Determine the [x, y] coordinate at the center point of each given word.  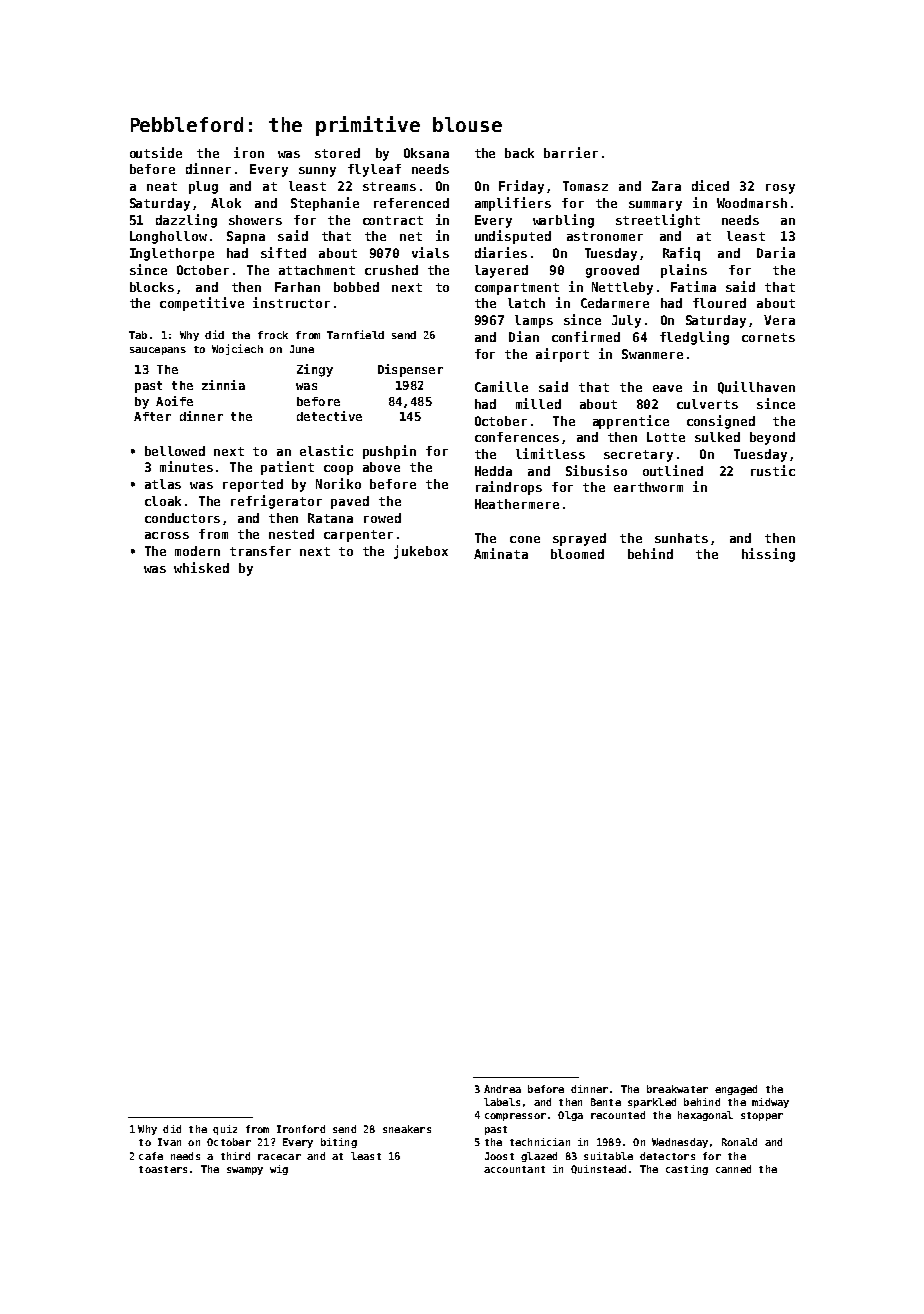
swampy [245, 1171]
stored [337, 153]
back [519, 153]
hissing [768, 555]
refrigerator [276, 502]
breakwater [677, 1089]
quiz [225, 1130]
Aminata [501, 553]
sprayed [579, 539]
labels [502, 1102]
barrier [571, 152]
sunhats [681, 538]
